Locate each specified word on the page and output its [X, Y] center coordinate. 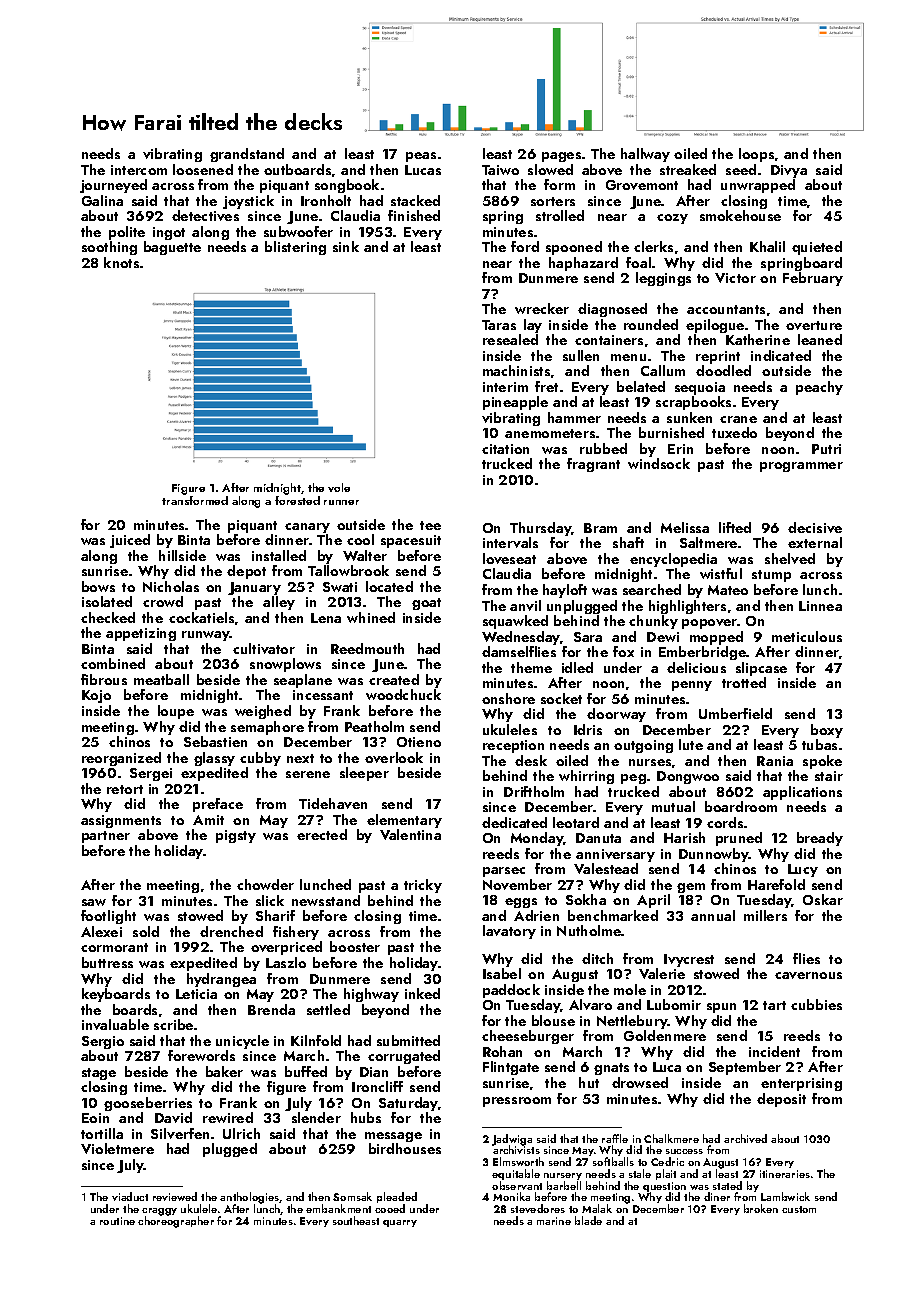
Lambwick [785, 1197]
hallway [645, 155]
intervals [510, 542]
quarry [400, 1223]
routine [117, 1221]
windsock [659, 463]
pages [561, 157]
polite [127, 233]
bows [98, 586]
